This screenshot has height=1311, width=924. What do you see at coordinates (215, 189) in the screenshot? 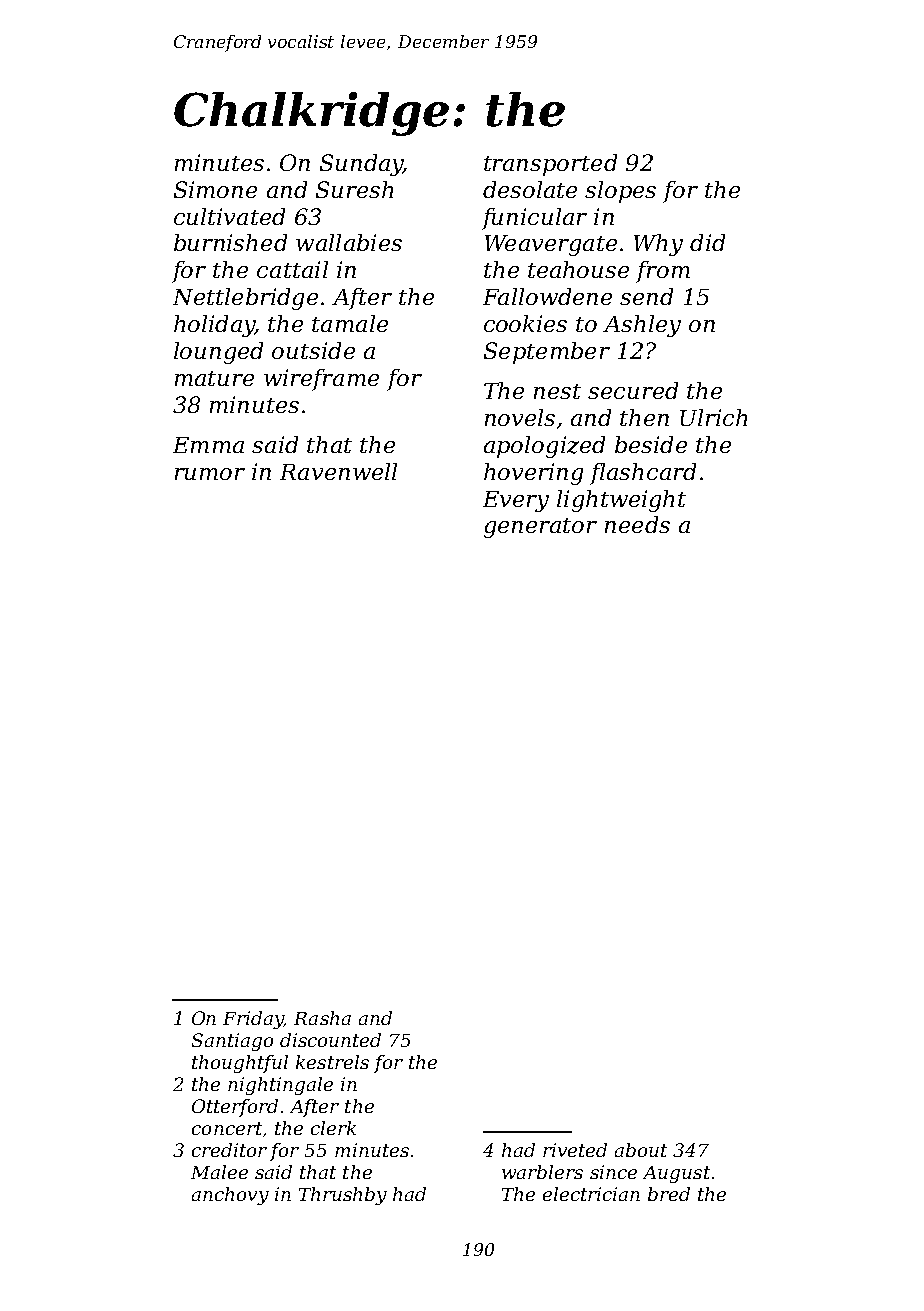
I see `Simone` at bounding box center [215, 189].
